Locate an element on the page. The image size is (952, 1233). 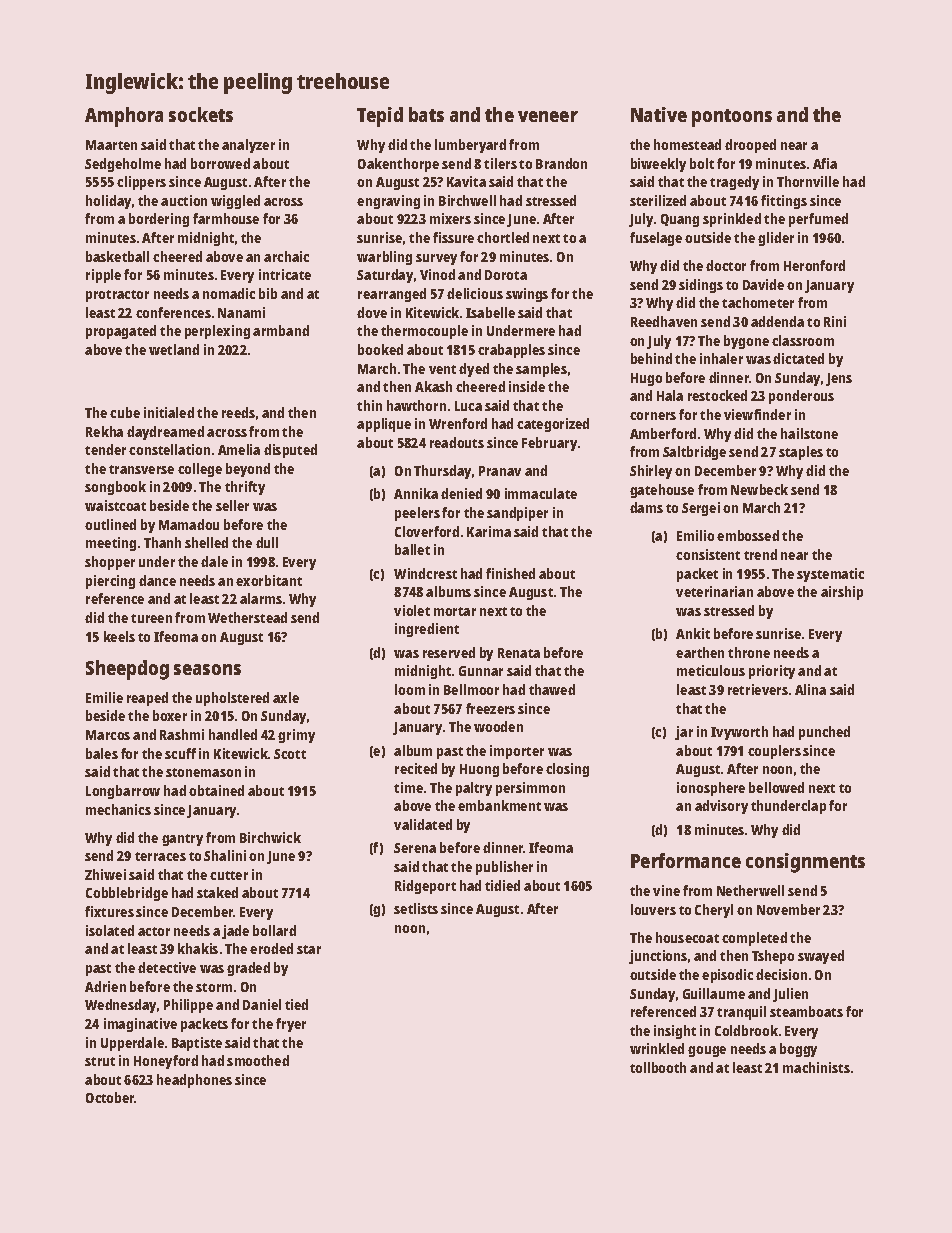
borrowed is located at coordinates (220, 163).
